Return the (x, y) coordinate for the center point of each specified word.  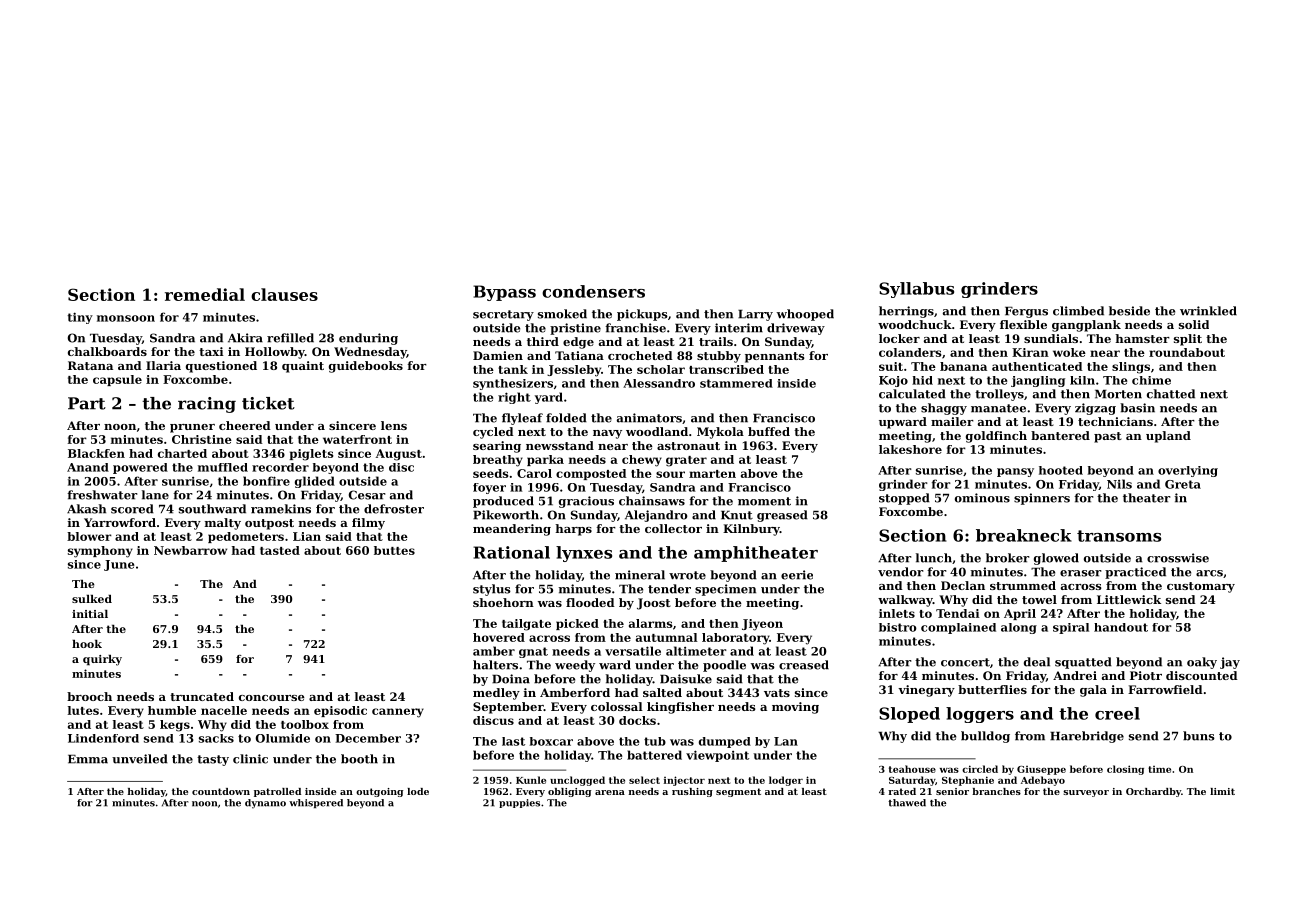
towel (1039, 599)
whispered (316, 803)
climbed (1078, 311)
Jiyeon (762, 625)
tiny (80, 318)
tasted (280, 550)
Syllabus (916, 290)
